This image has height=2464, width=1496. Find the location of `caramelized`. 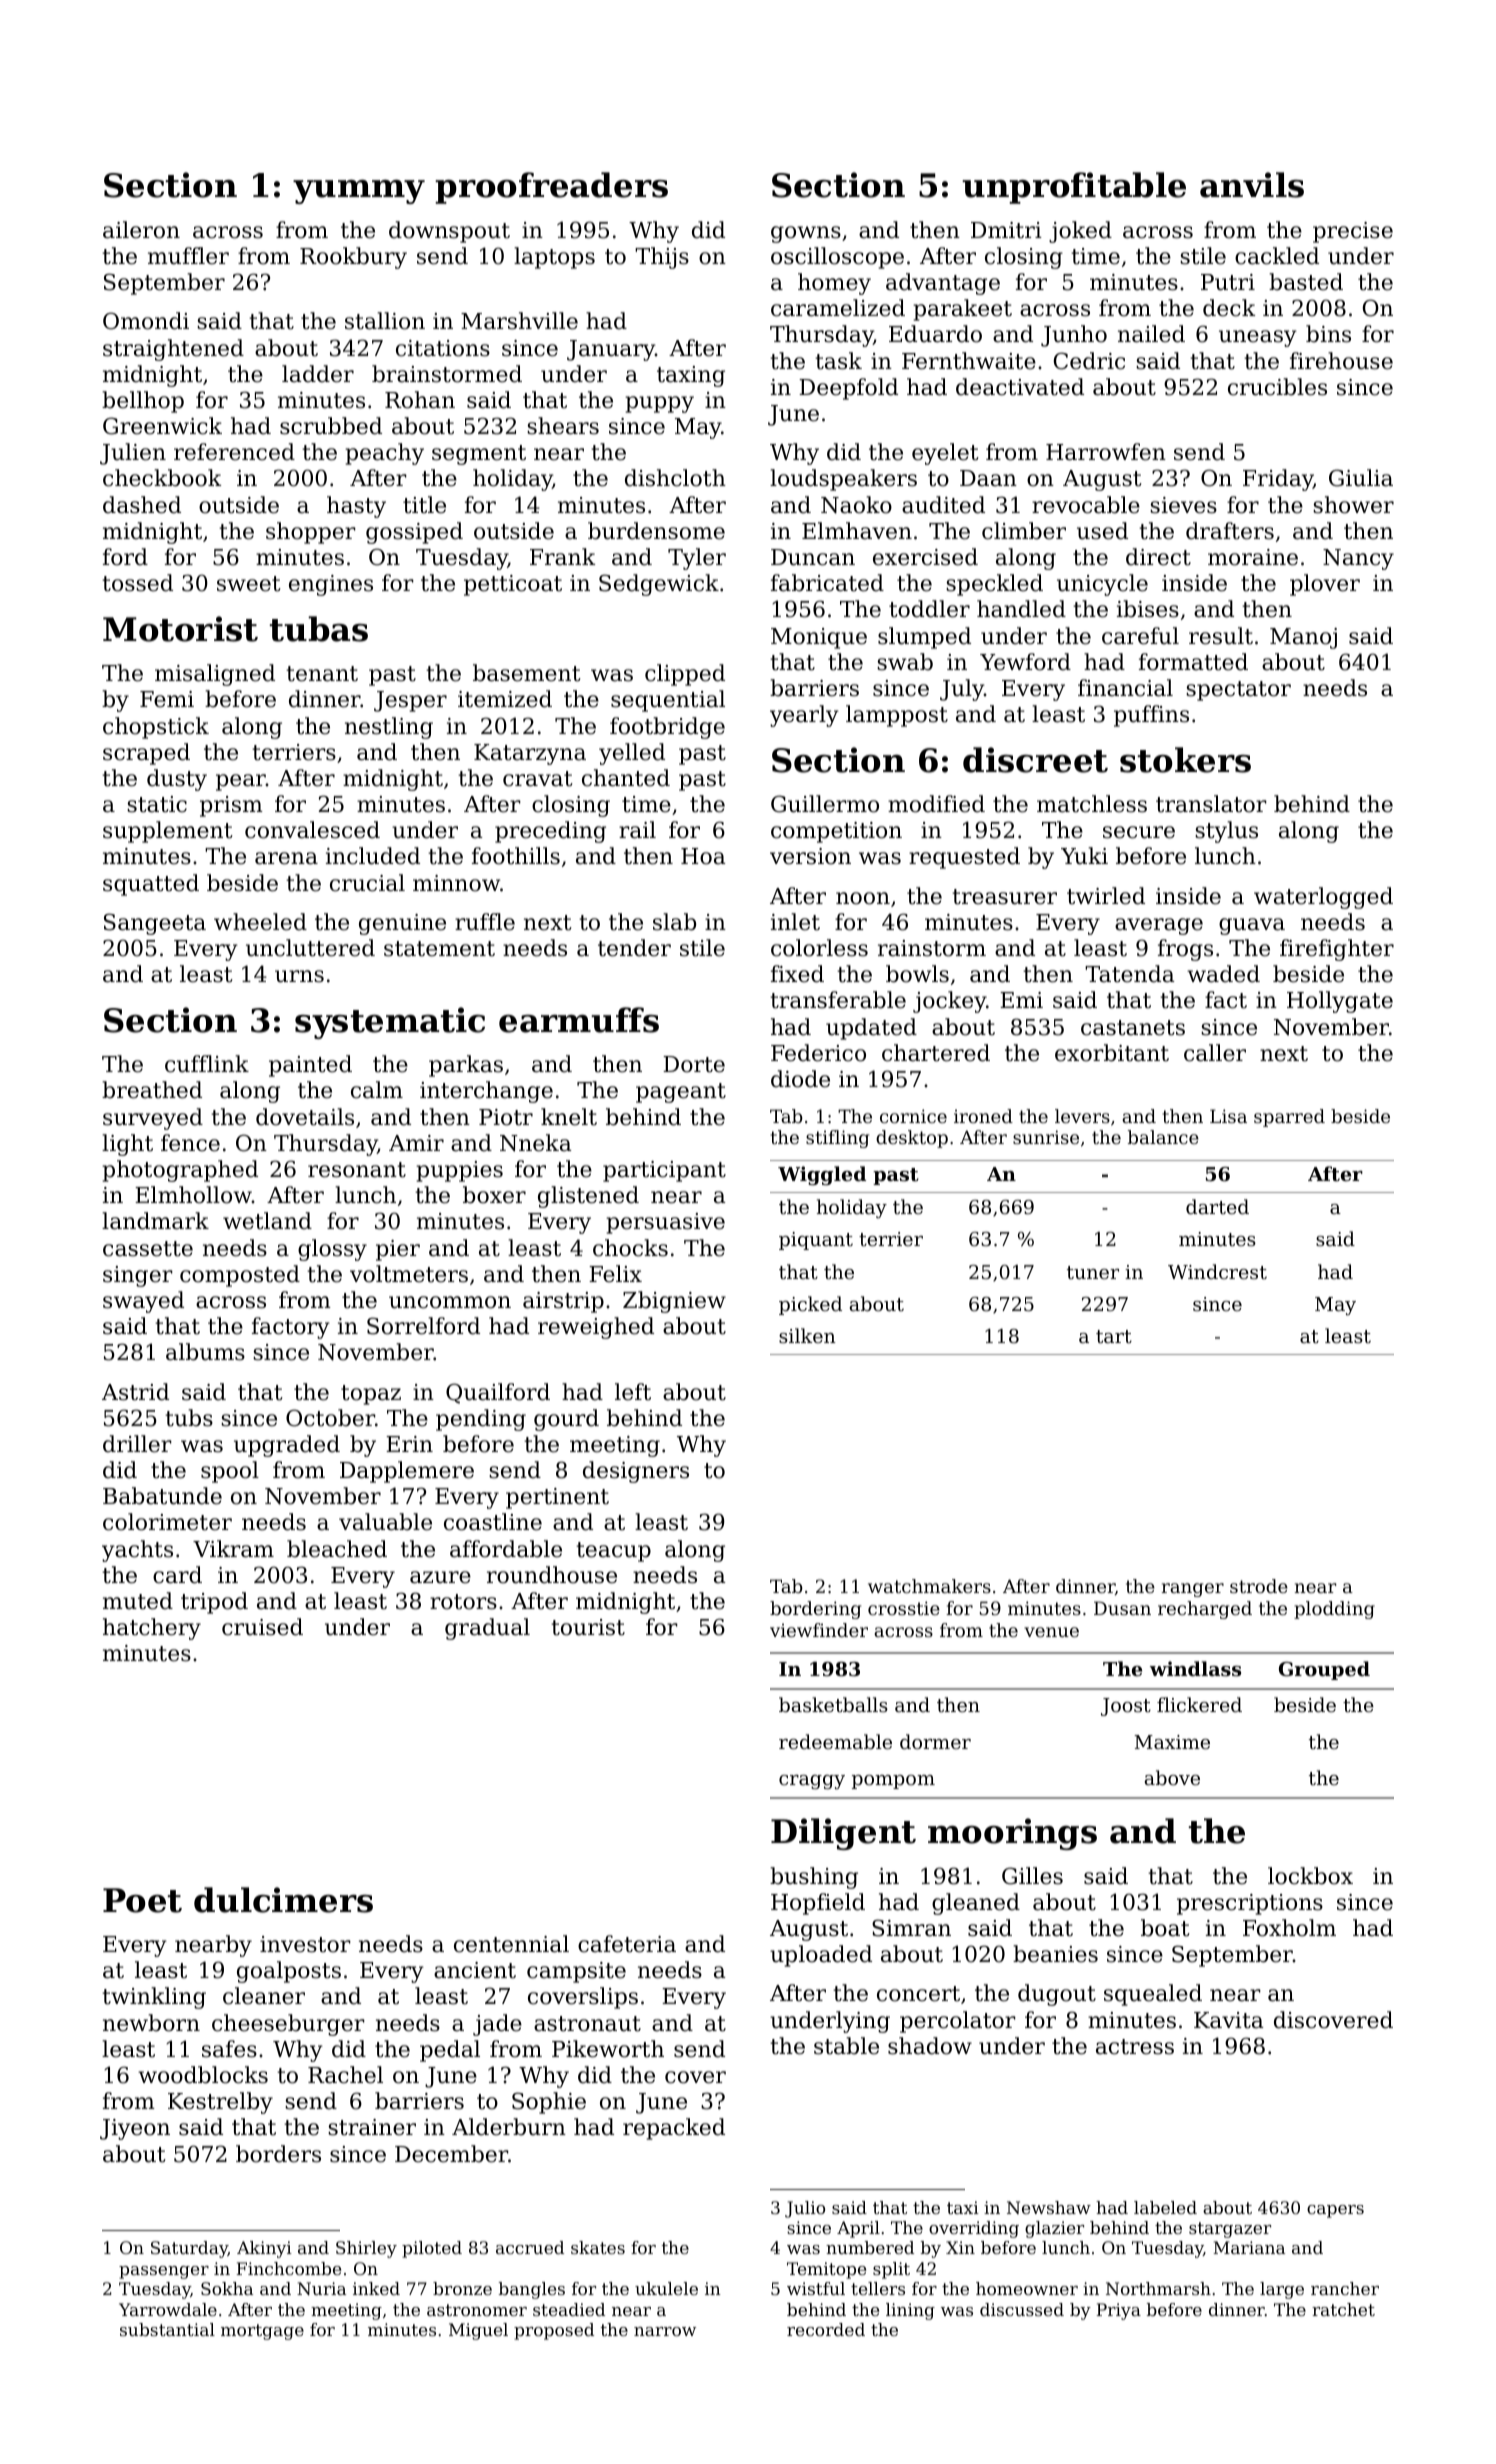

caramelized is located at coordinates (838, 308).
